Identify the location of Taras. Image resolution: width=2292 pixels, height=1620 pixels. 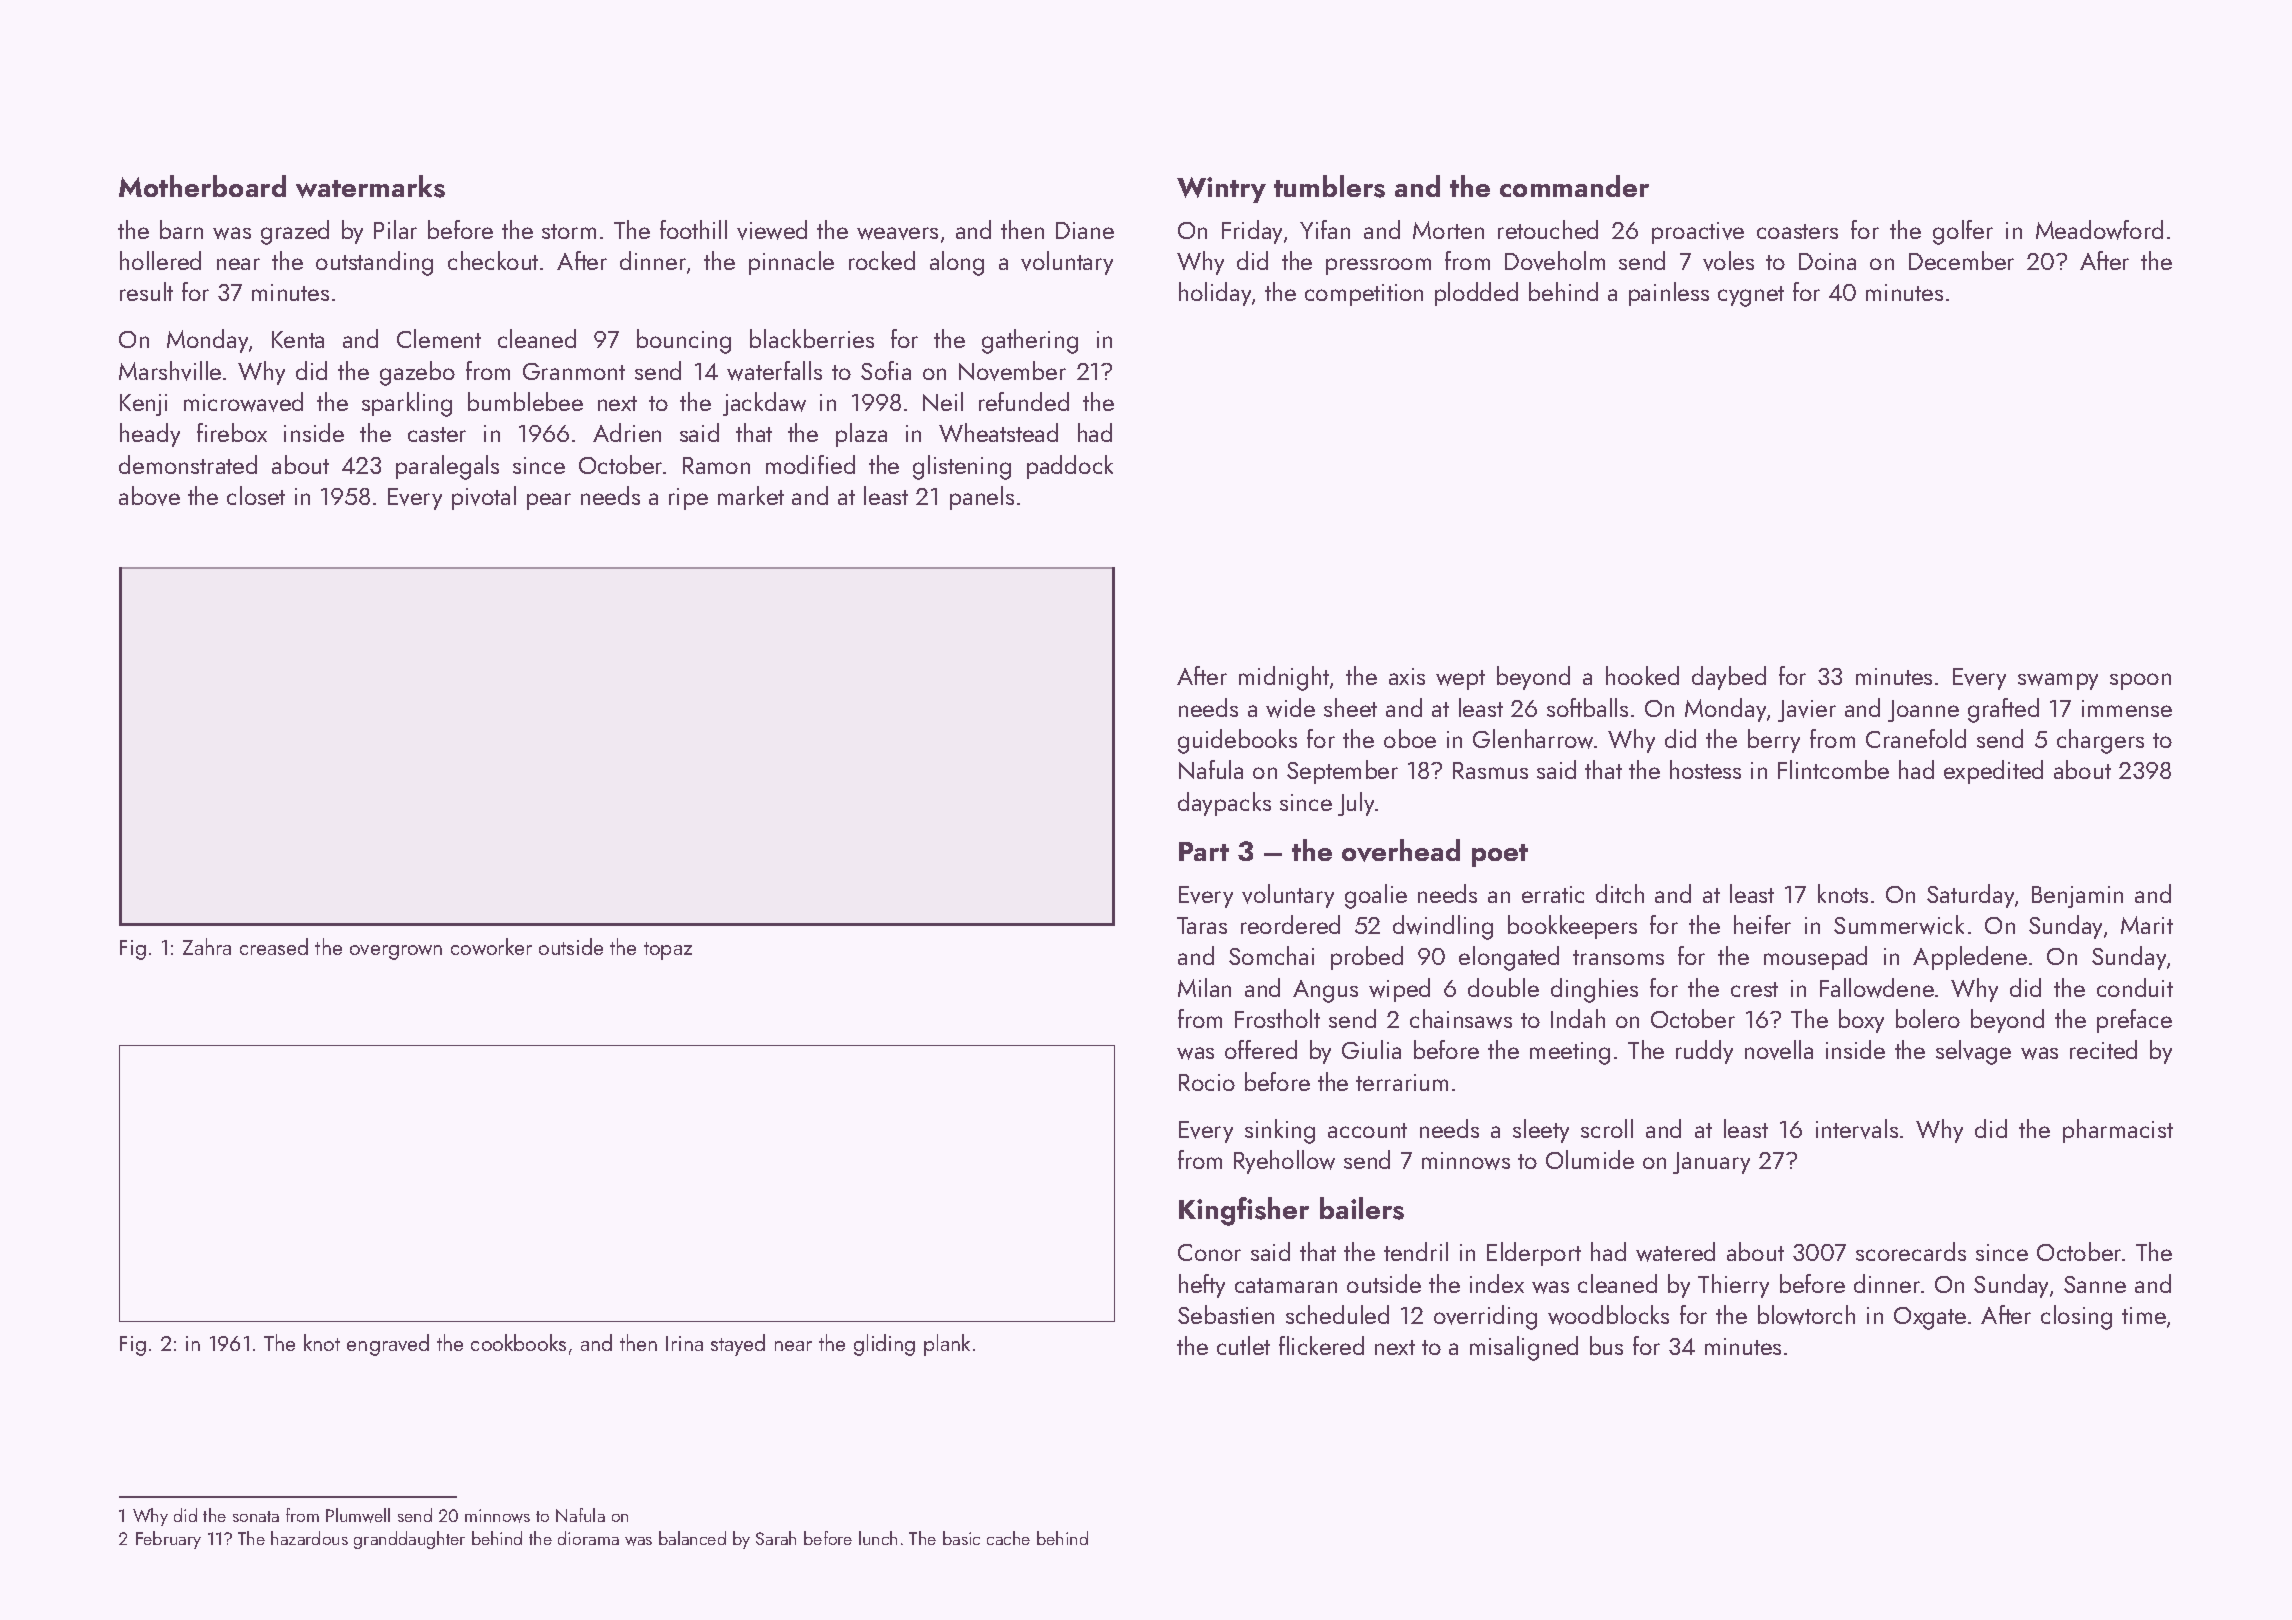
(1202, 925).
